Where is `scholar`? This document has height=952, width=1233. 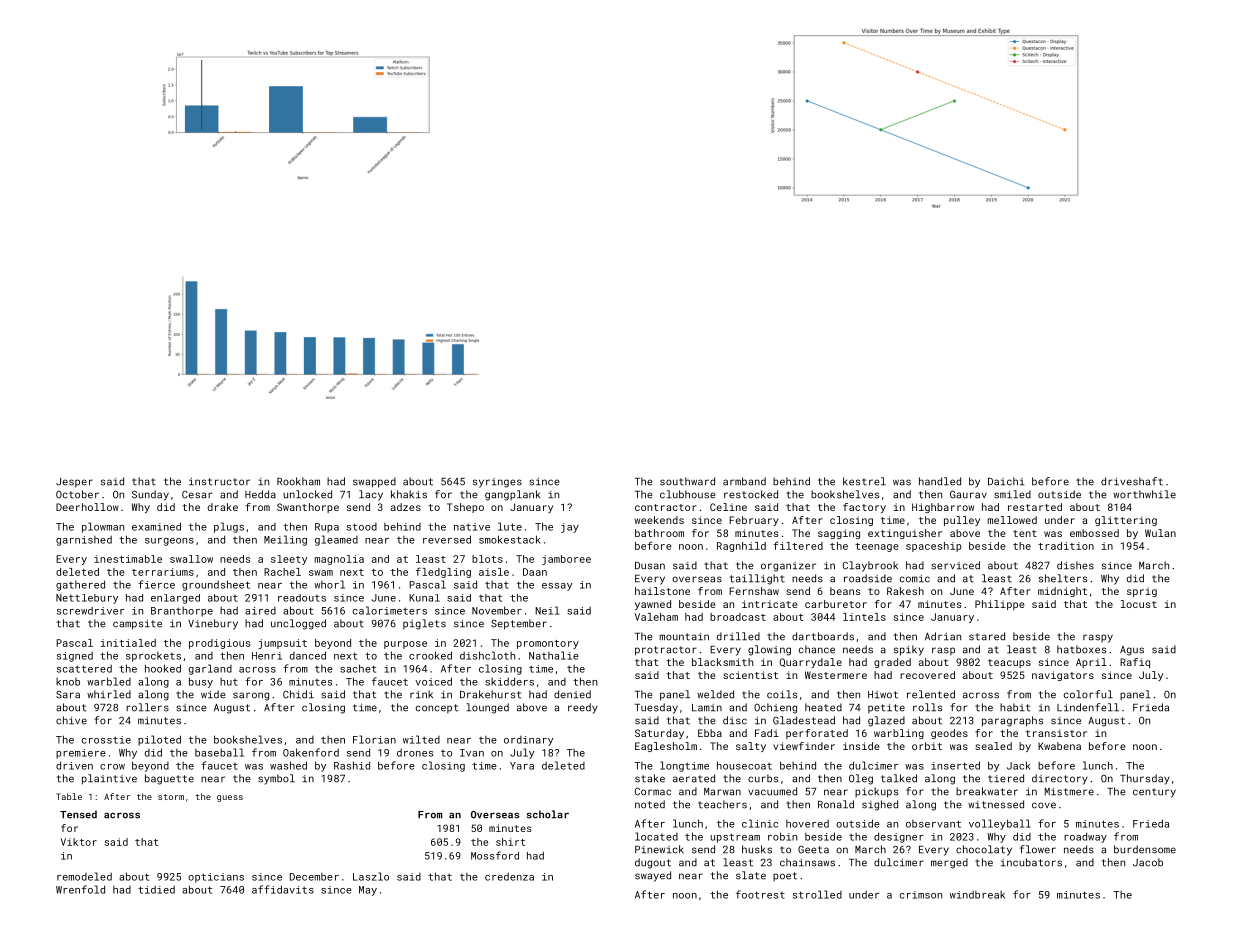
scholar is located at coordinates (548, 814).
